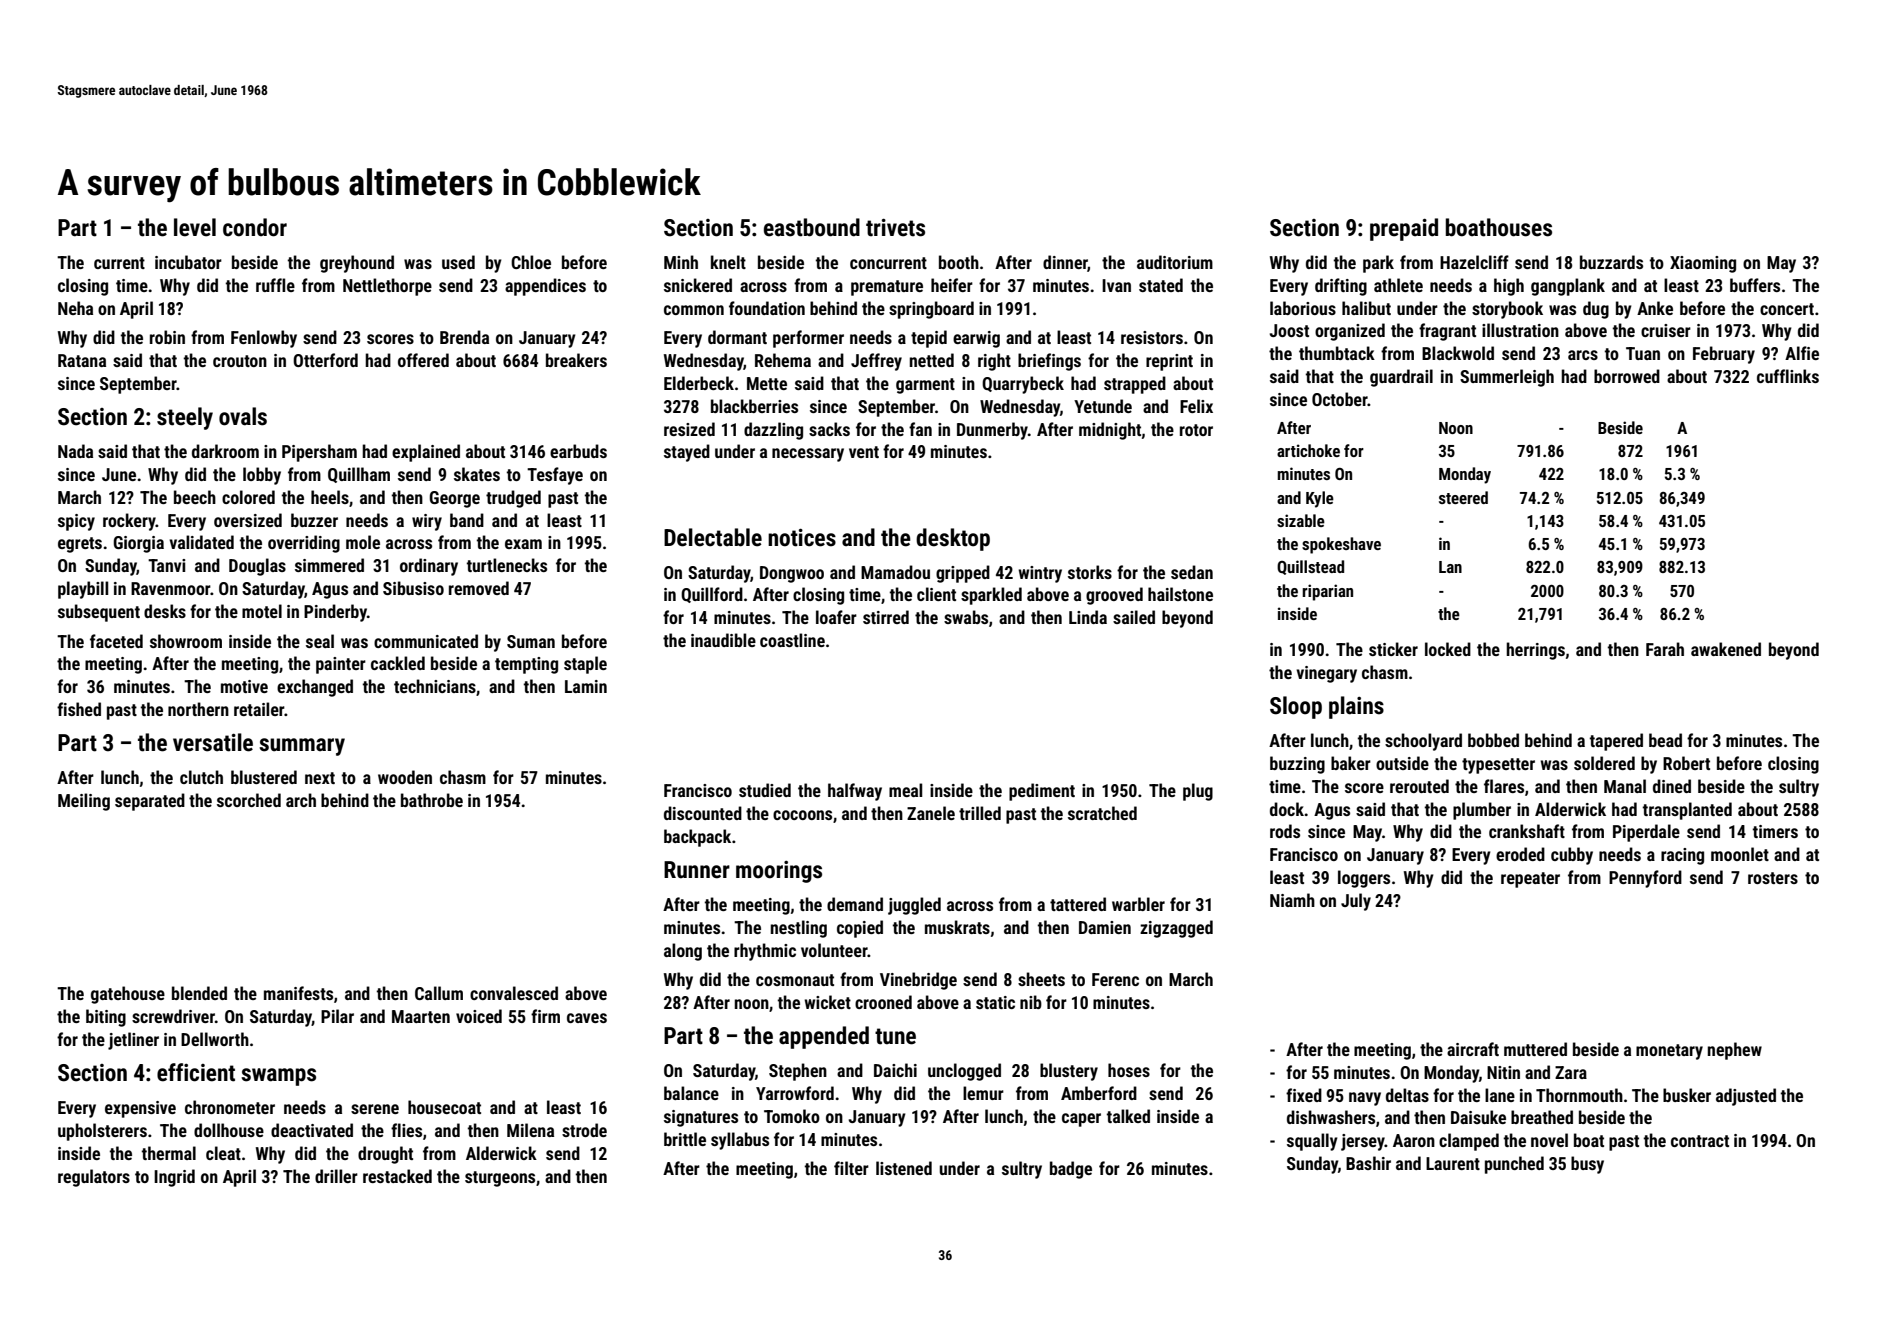 The image size is (1877, 1327). I want to click on serene, so click(375, 1109).
